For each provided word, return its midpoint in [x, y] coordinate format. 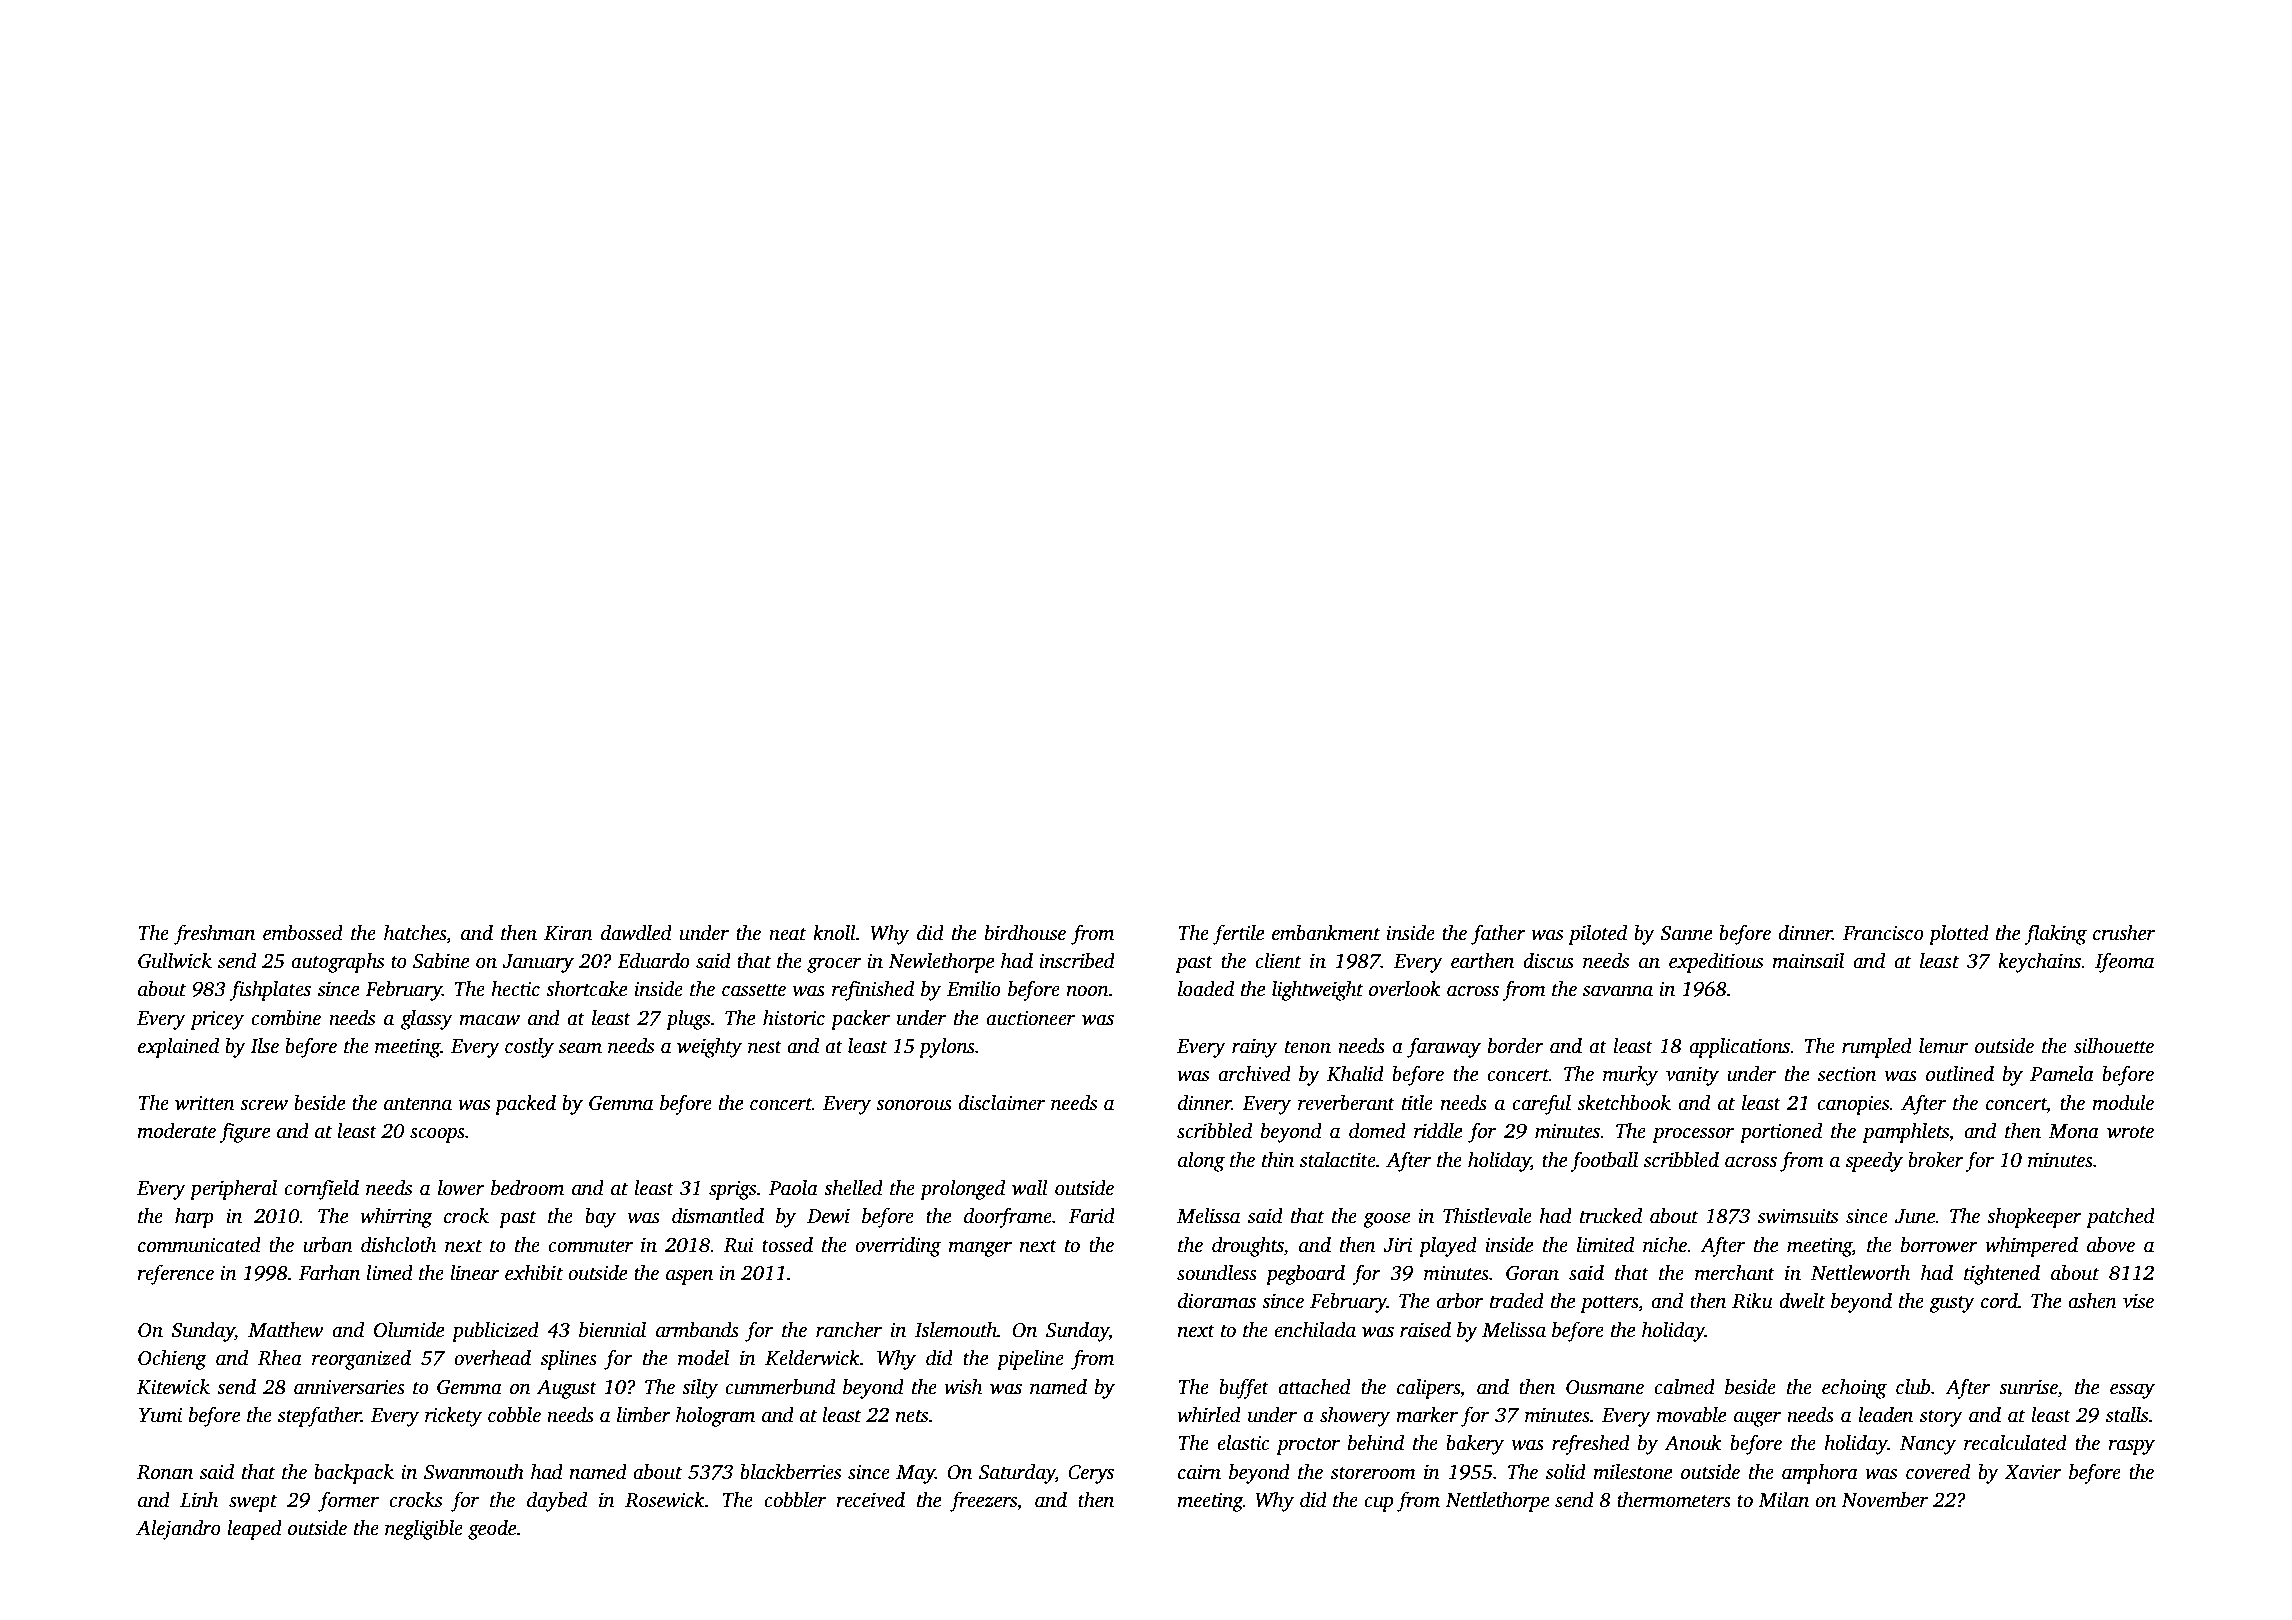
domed [1377, 1131]
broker [1936, 1160]
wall [1030, 1188]
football [1604, 1161]
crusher [2124, 933]
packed [525, 1105]
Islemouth [956, 1330]
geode [492, 1530]
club [1913, 1387]
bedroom [527, 1188]
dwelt [1802, 1301]
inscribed [1077, 961]
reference [175, 1274]
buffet [1244, 1388]
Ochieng [172, 1360]
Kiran [568, 933]
